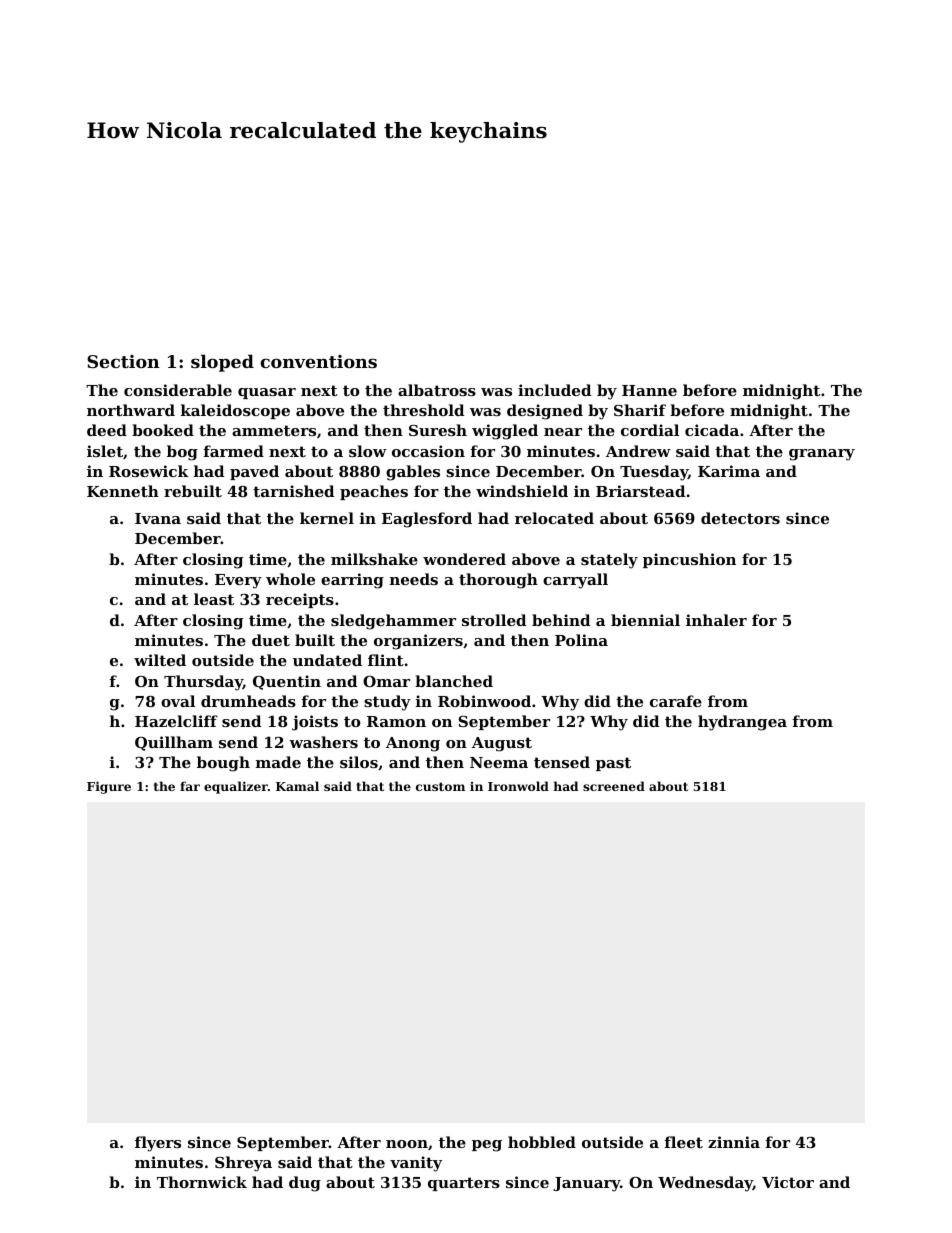 Image resolution: width=952 pixels, height=1233 pixels. What do you see at coordinates (202, 1182) in the screenshot?
I see `Thornwick` at bounding box center [202, 1182].
